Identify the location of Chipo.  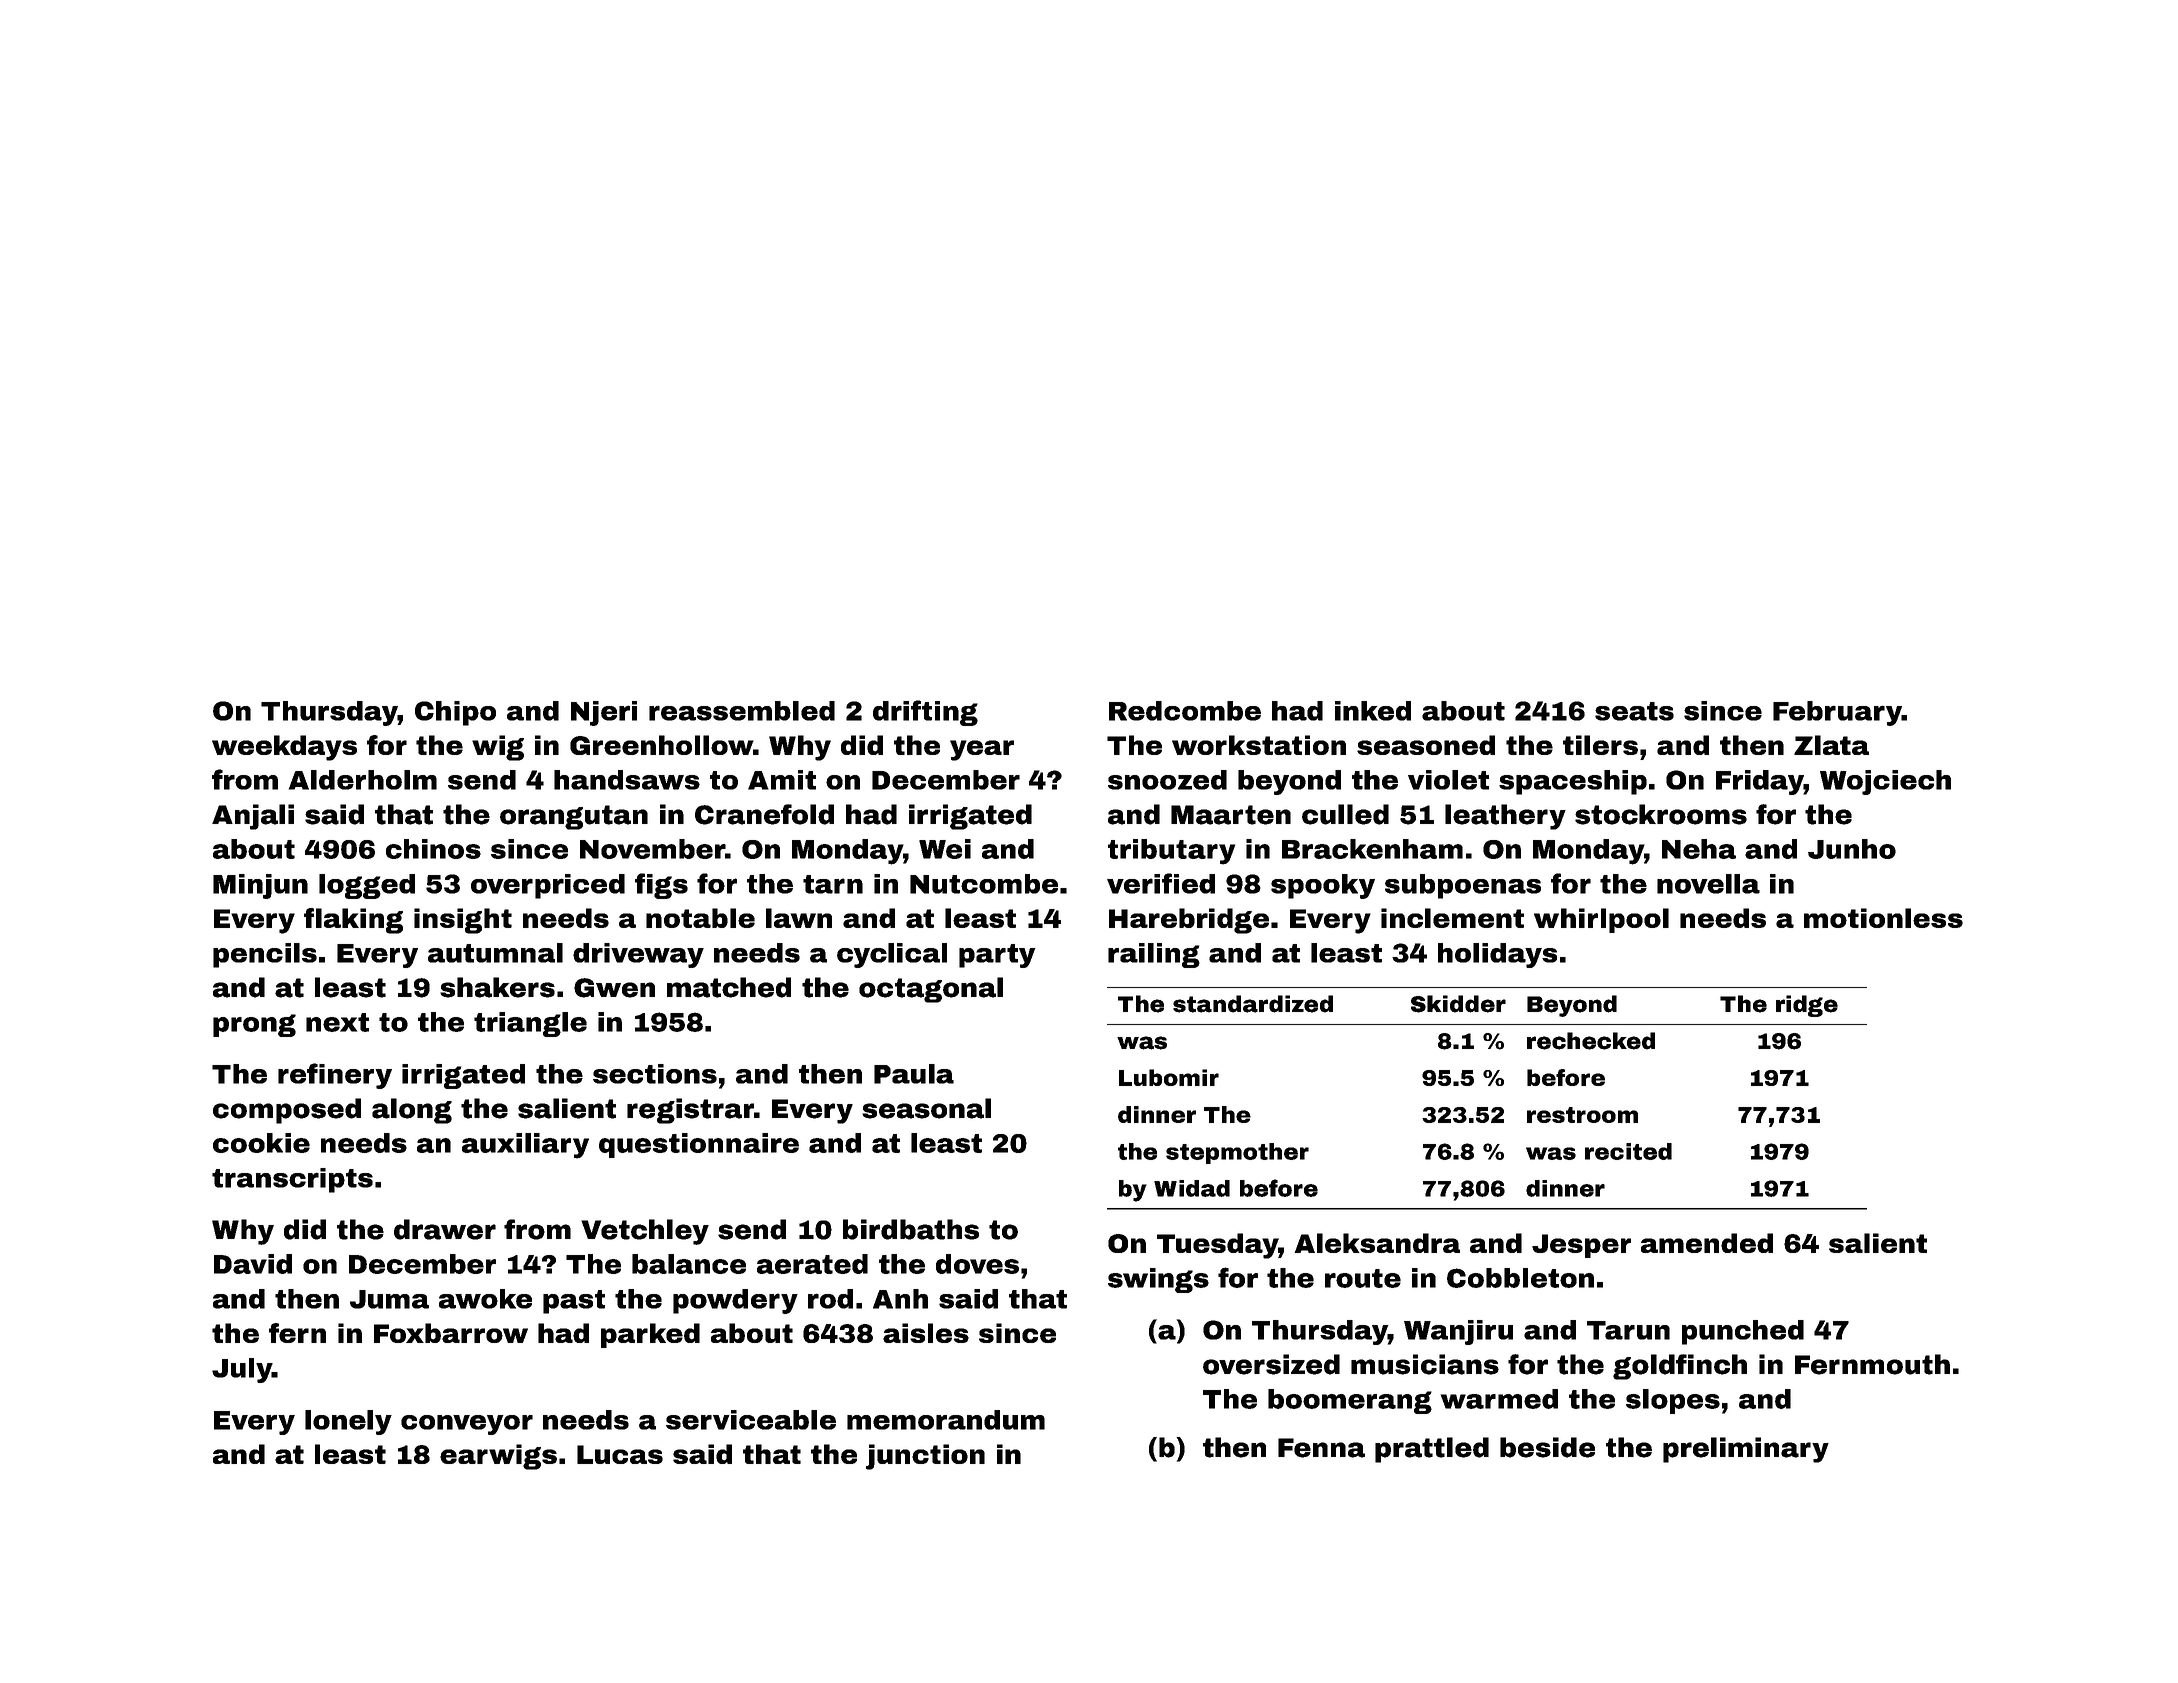
(455, 713).
